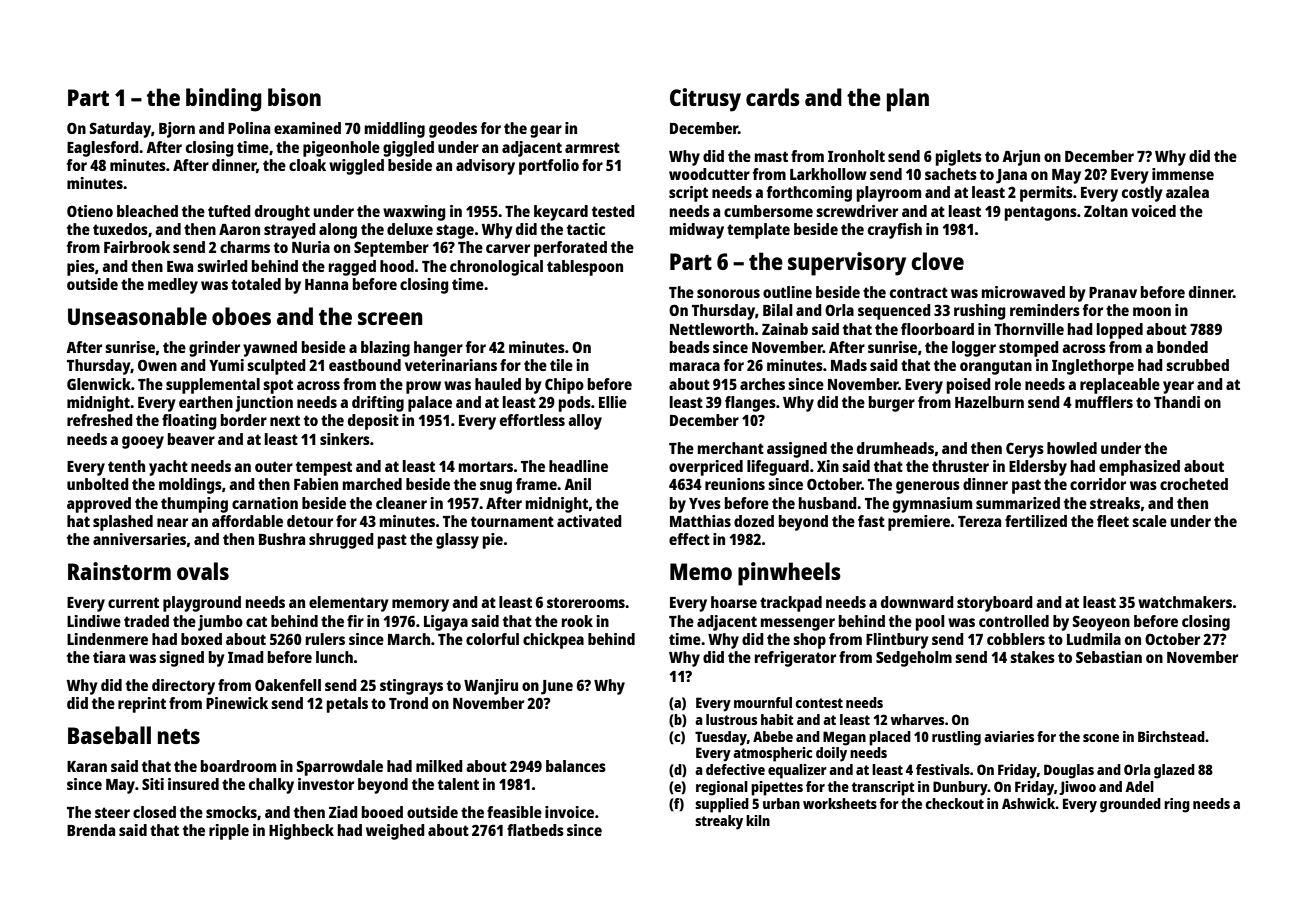 The width and height of the image is (1308, 924). I want to click on mufflers, so click(1104, 402).
